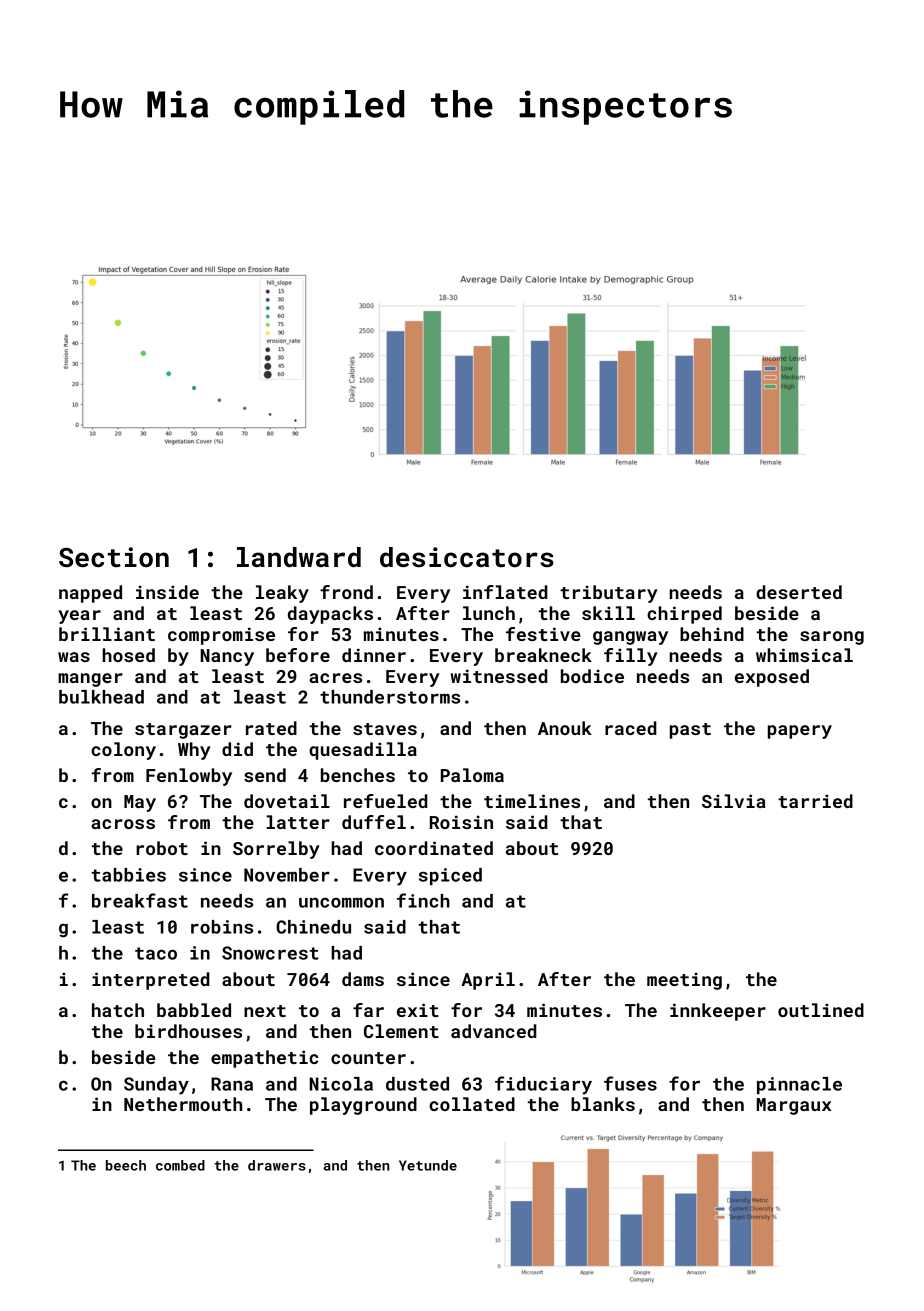 The height and width of the screenshot is (1311, 924). Describe the element at coordinates (428, 1165) in the screenshot. I see `Yetunde` at that location.
